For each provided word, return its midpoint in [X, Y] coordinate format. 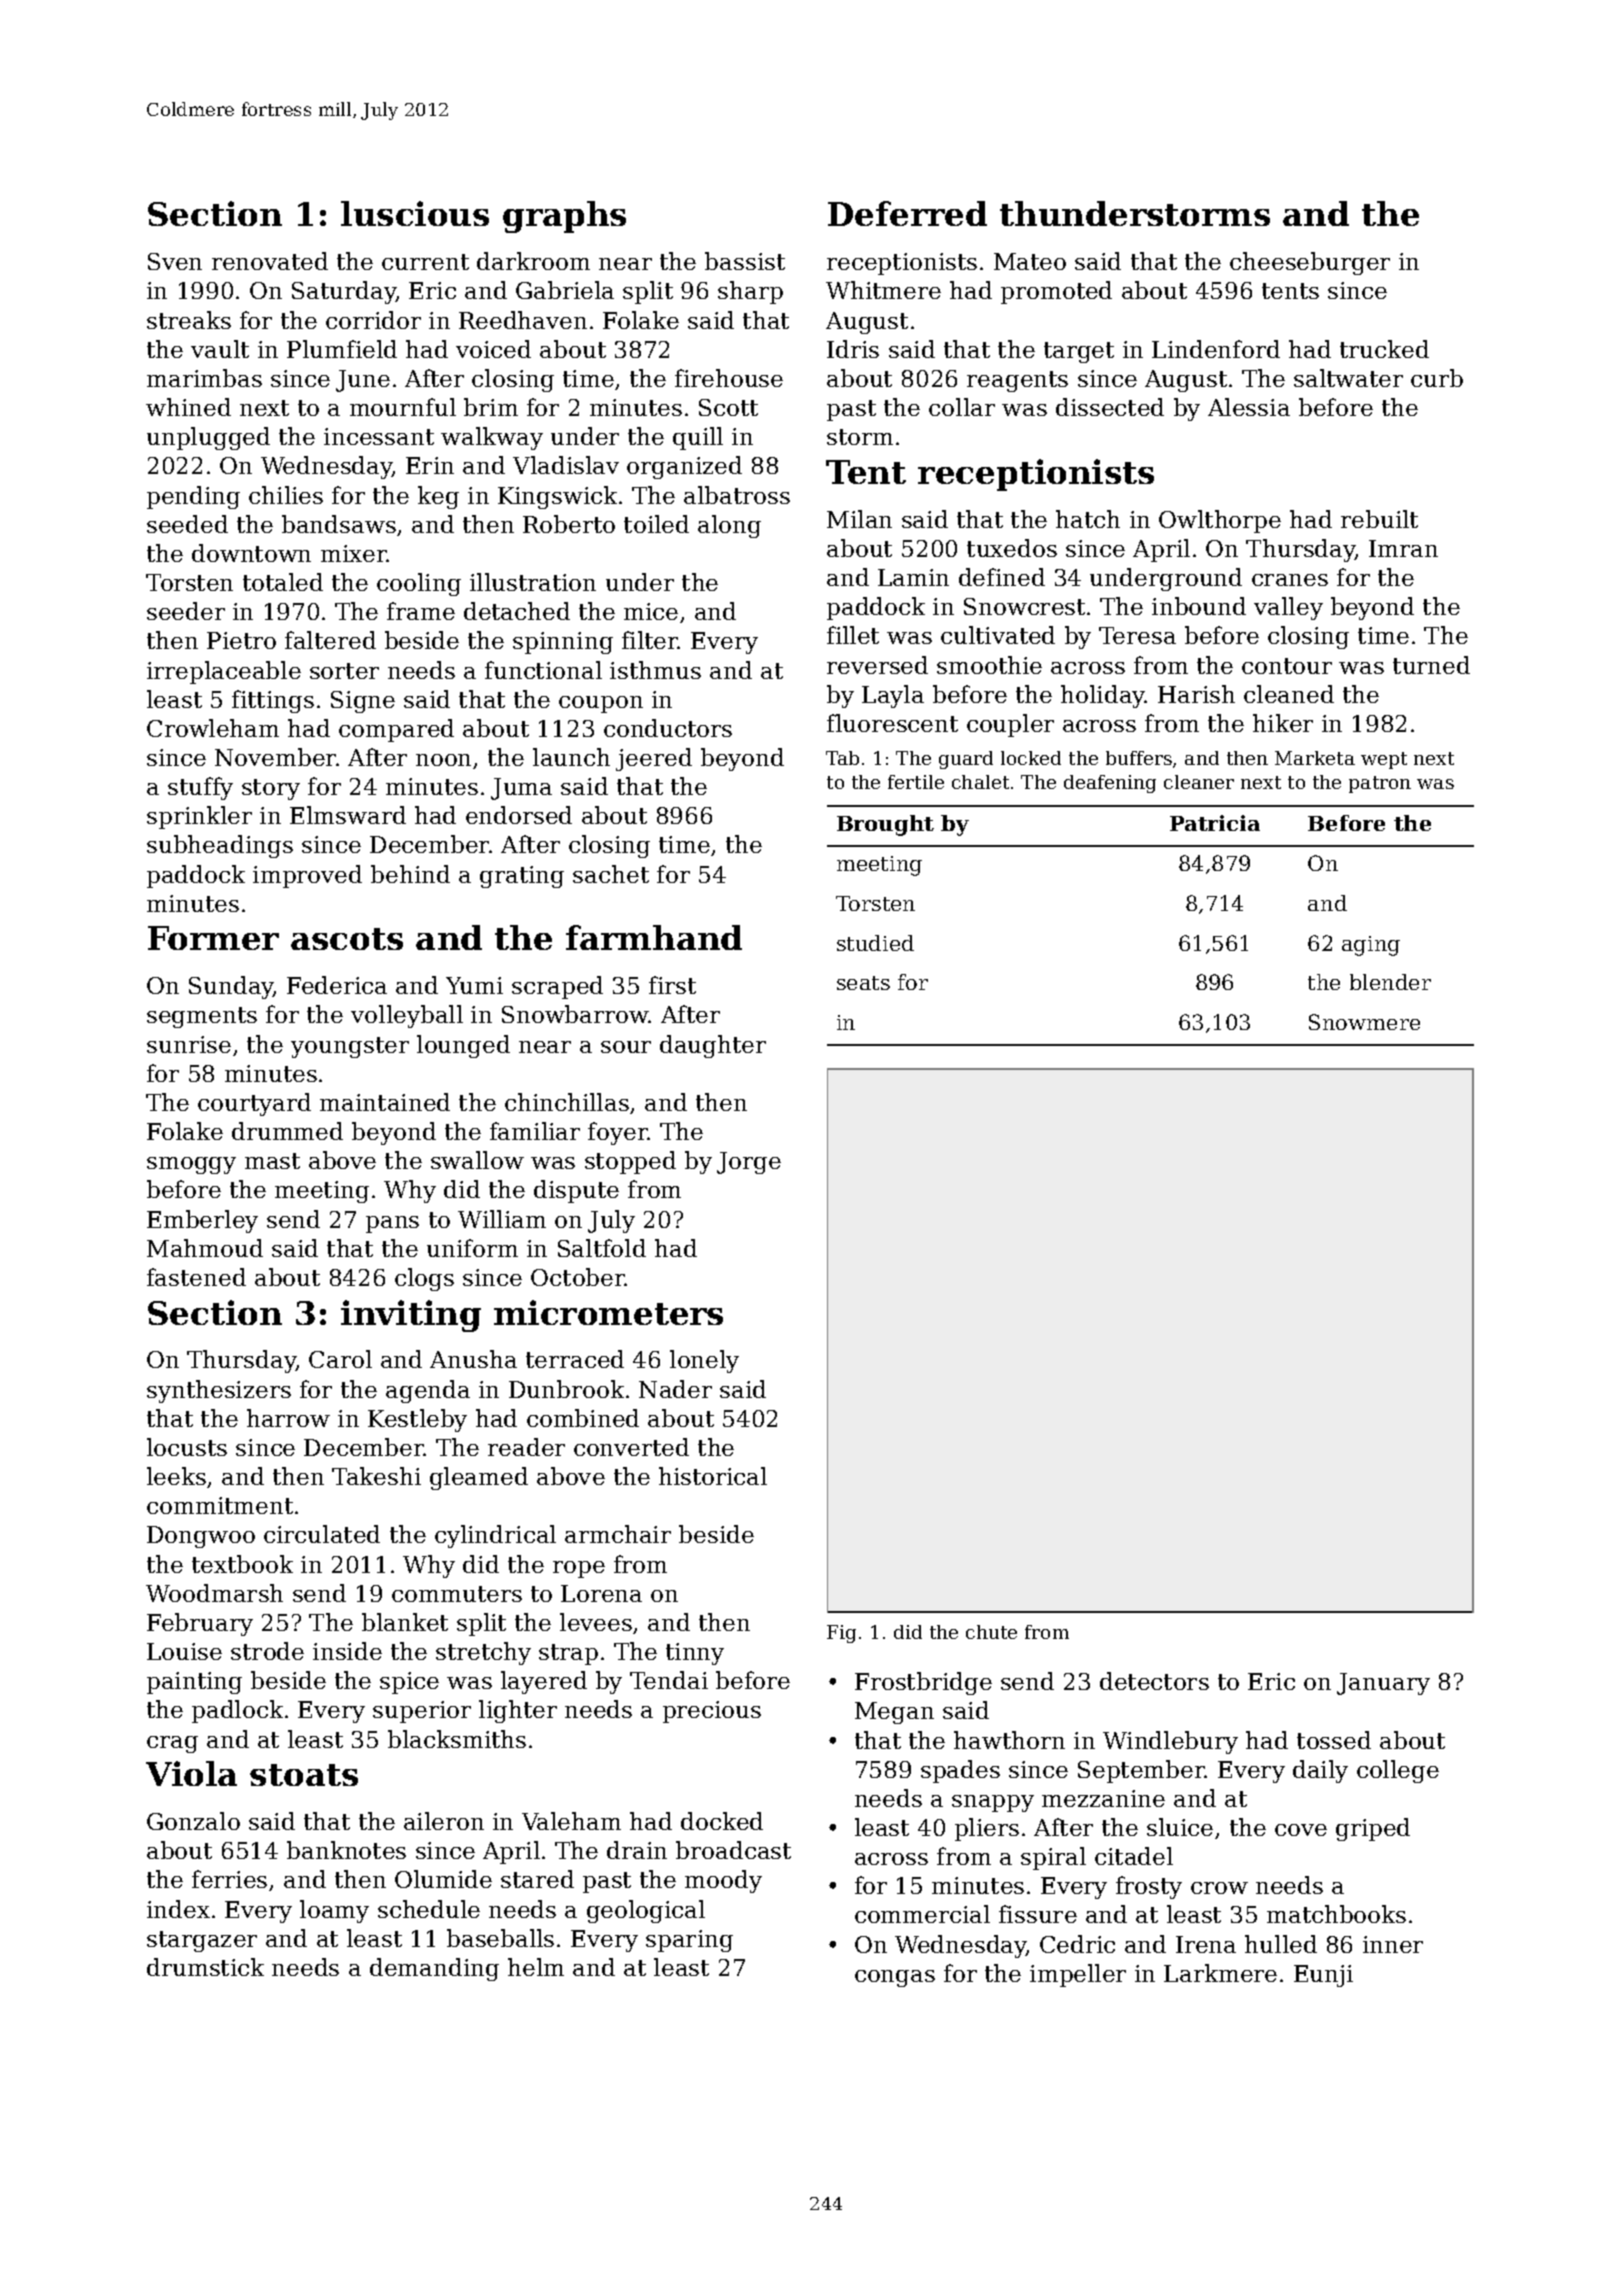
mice [651, 611]
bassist [745, 261]
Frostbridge [923, 1683]
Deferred [907, 213]
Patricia [1215, 823]
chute [991, 1632]
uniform [472, 1248]
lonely [704, 1361]
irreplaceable [224, 672]
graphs [564, 217]
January [1383, 1684]
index [178, 1909]
